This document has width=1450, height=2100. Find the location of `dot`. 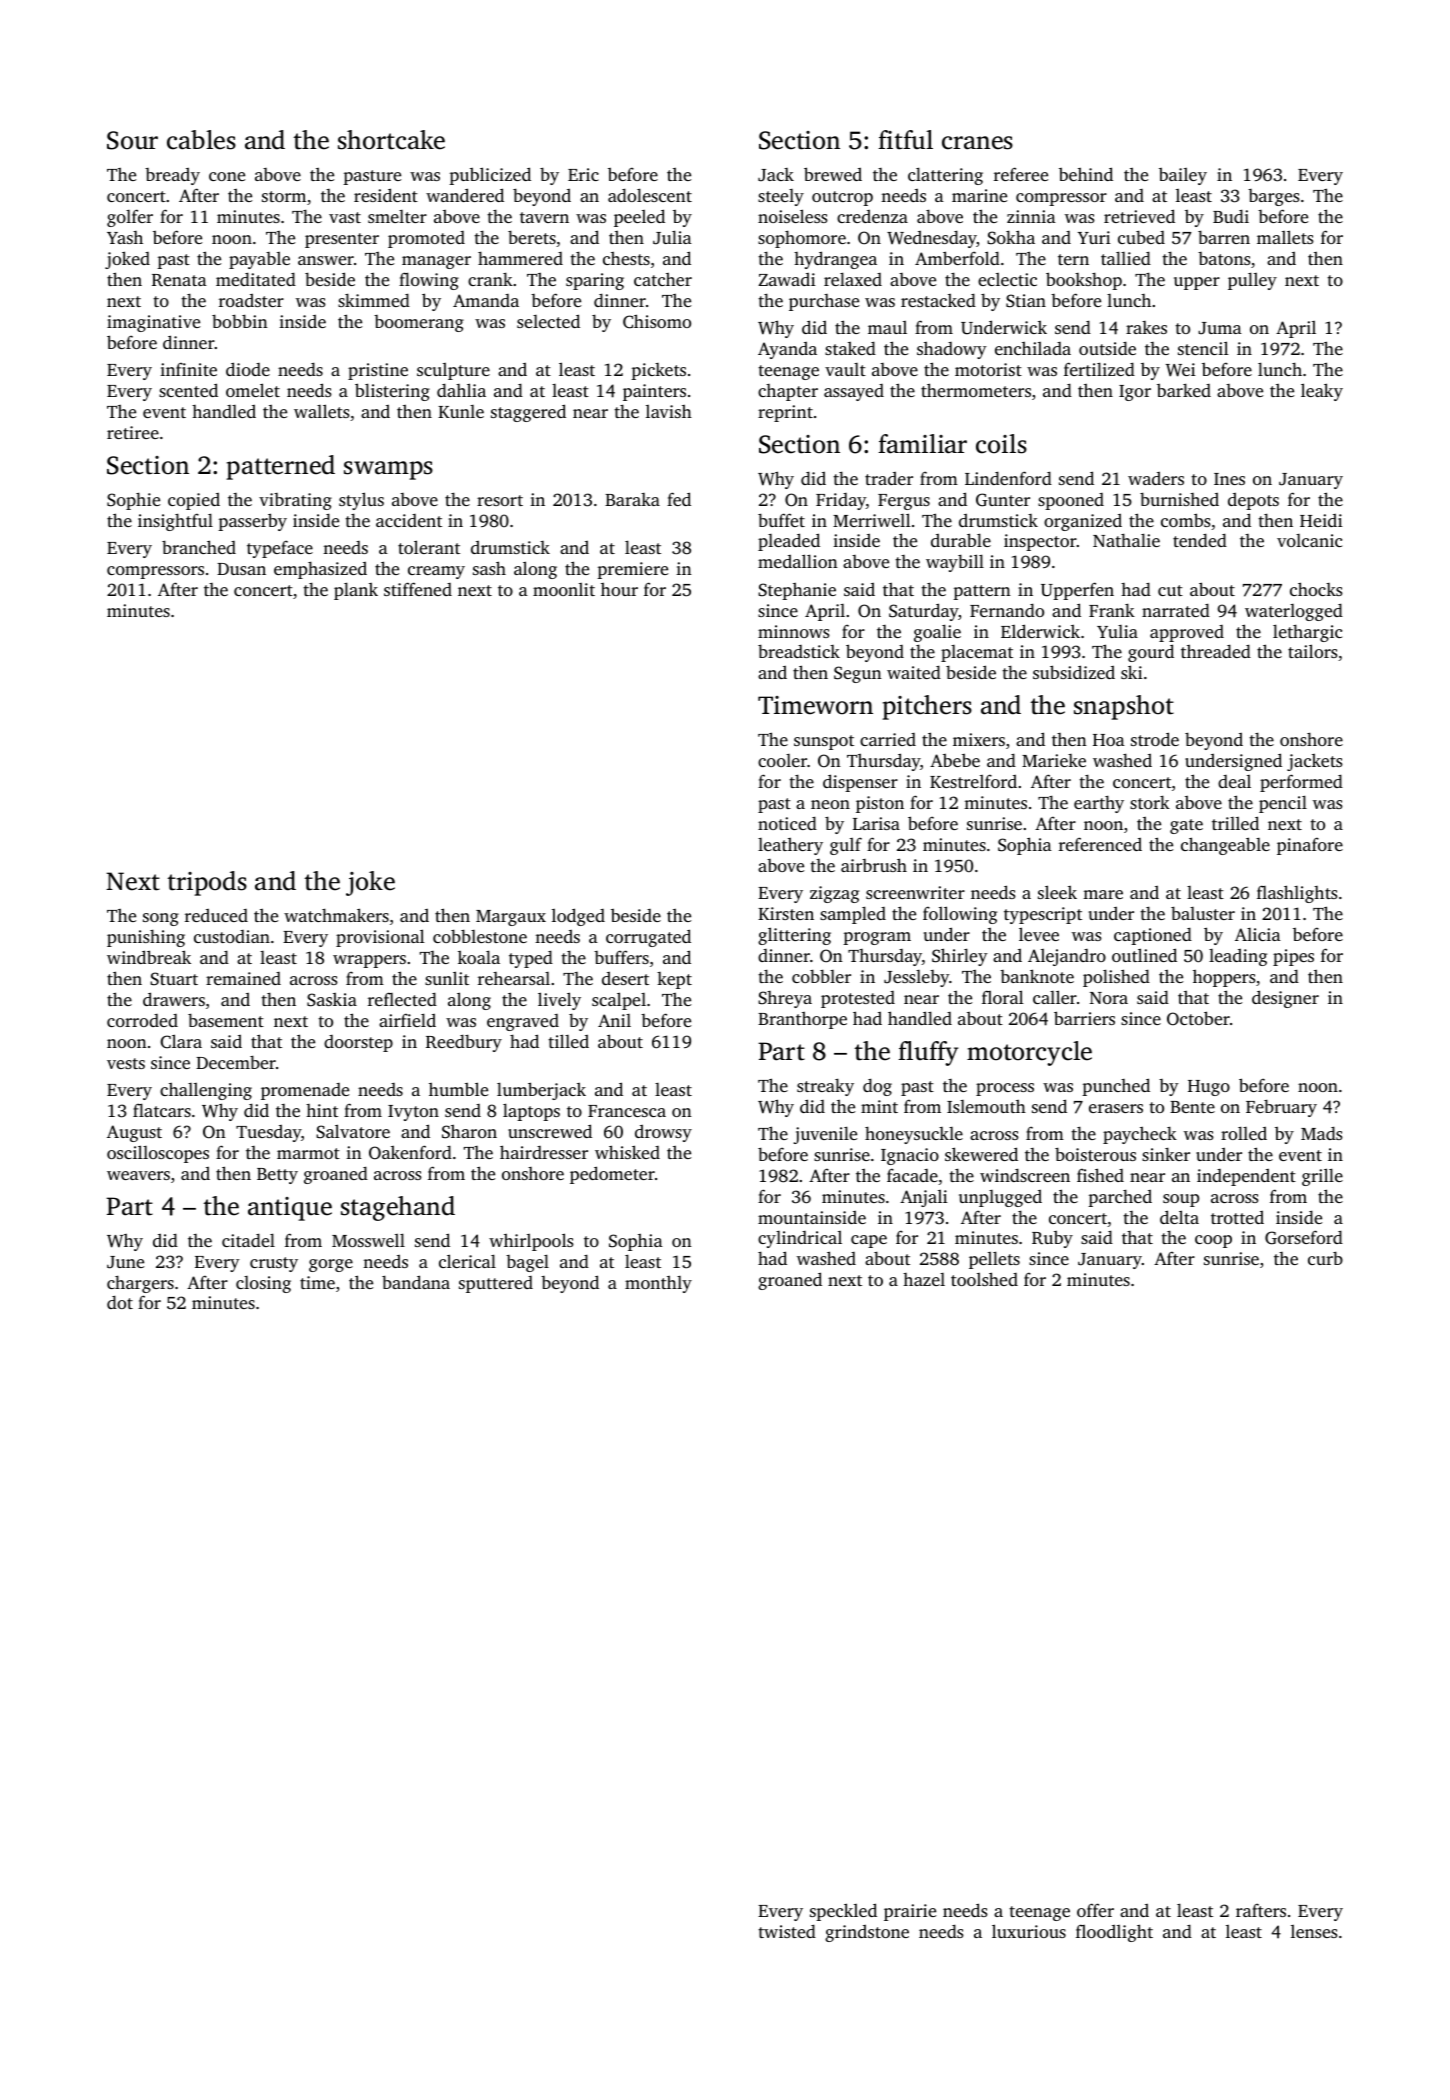

dot is located at coordinates (120, 1302).
